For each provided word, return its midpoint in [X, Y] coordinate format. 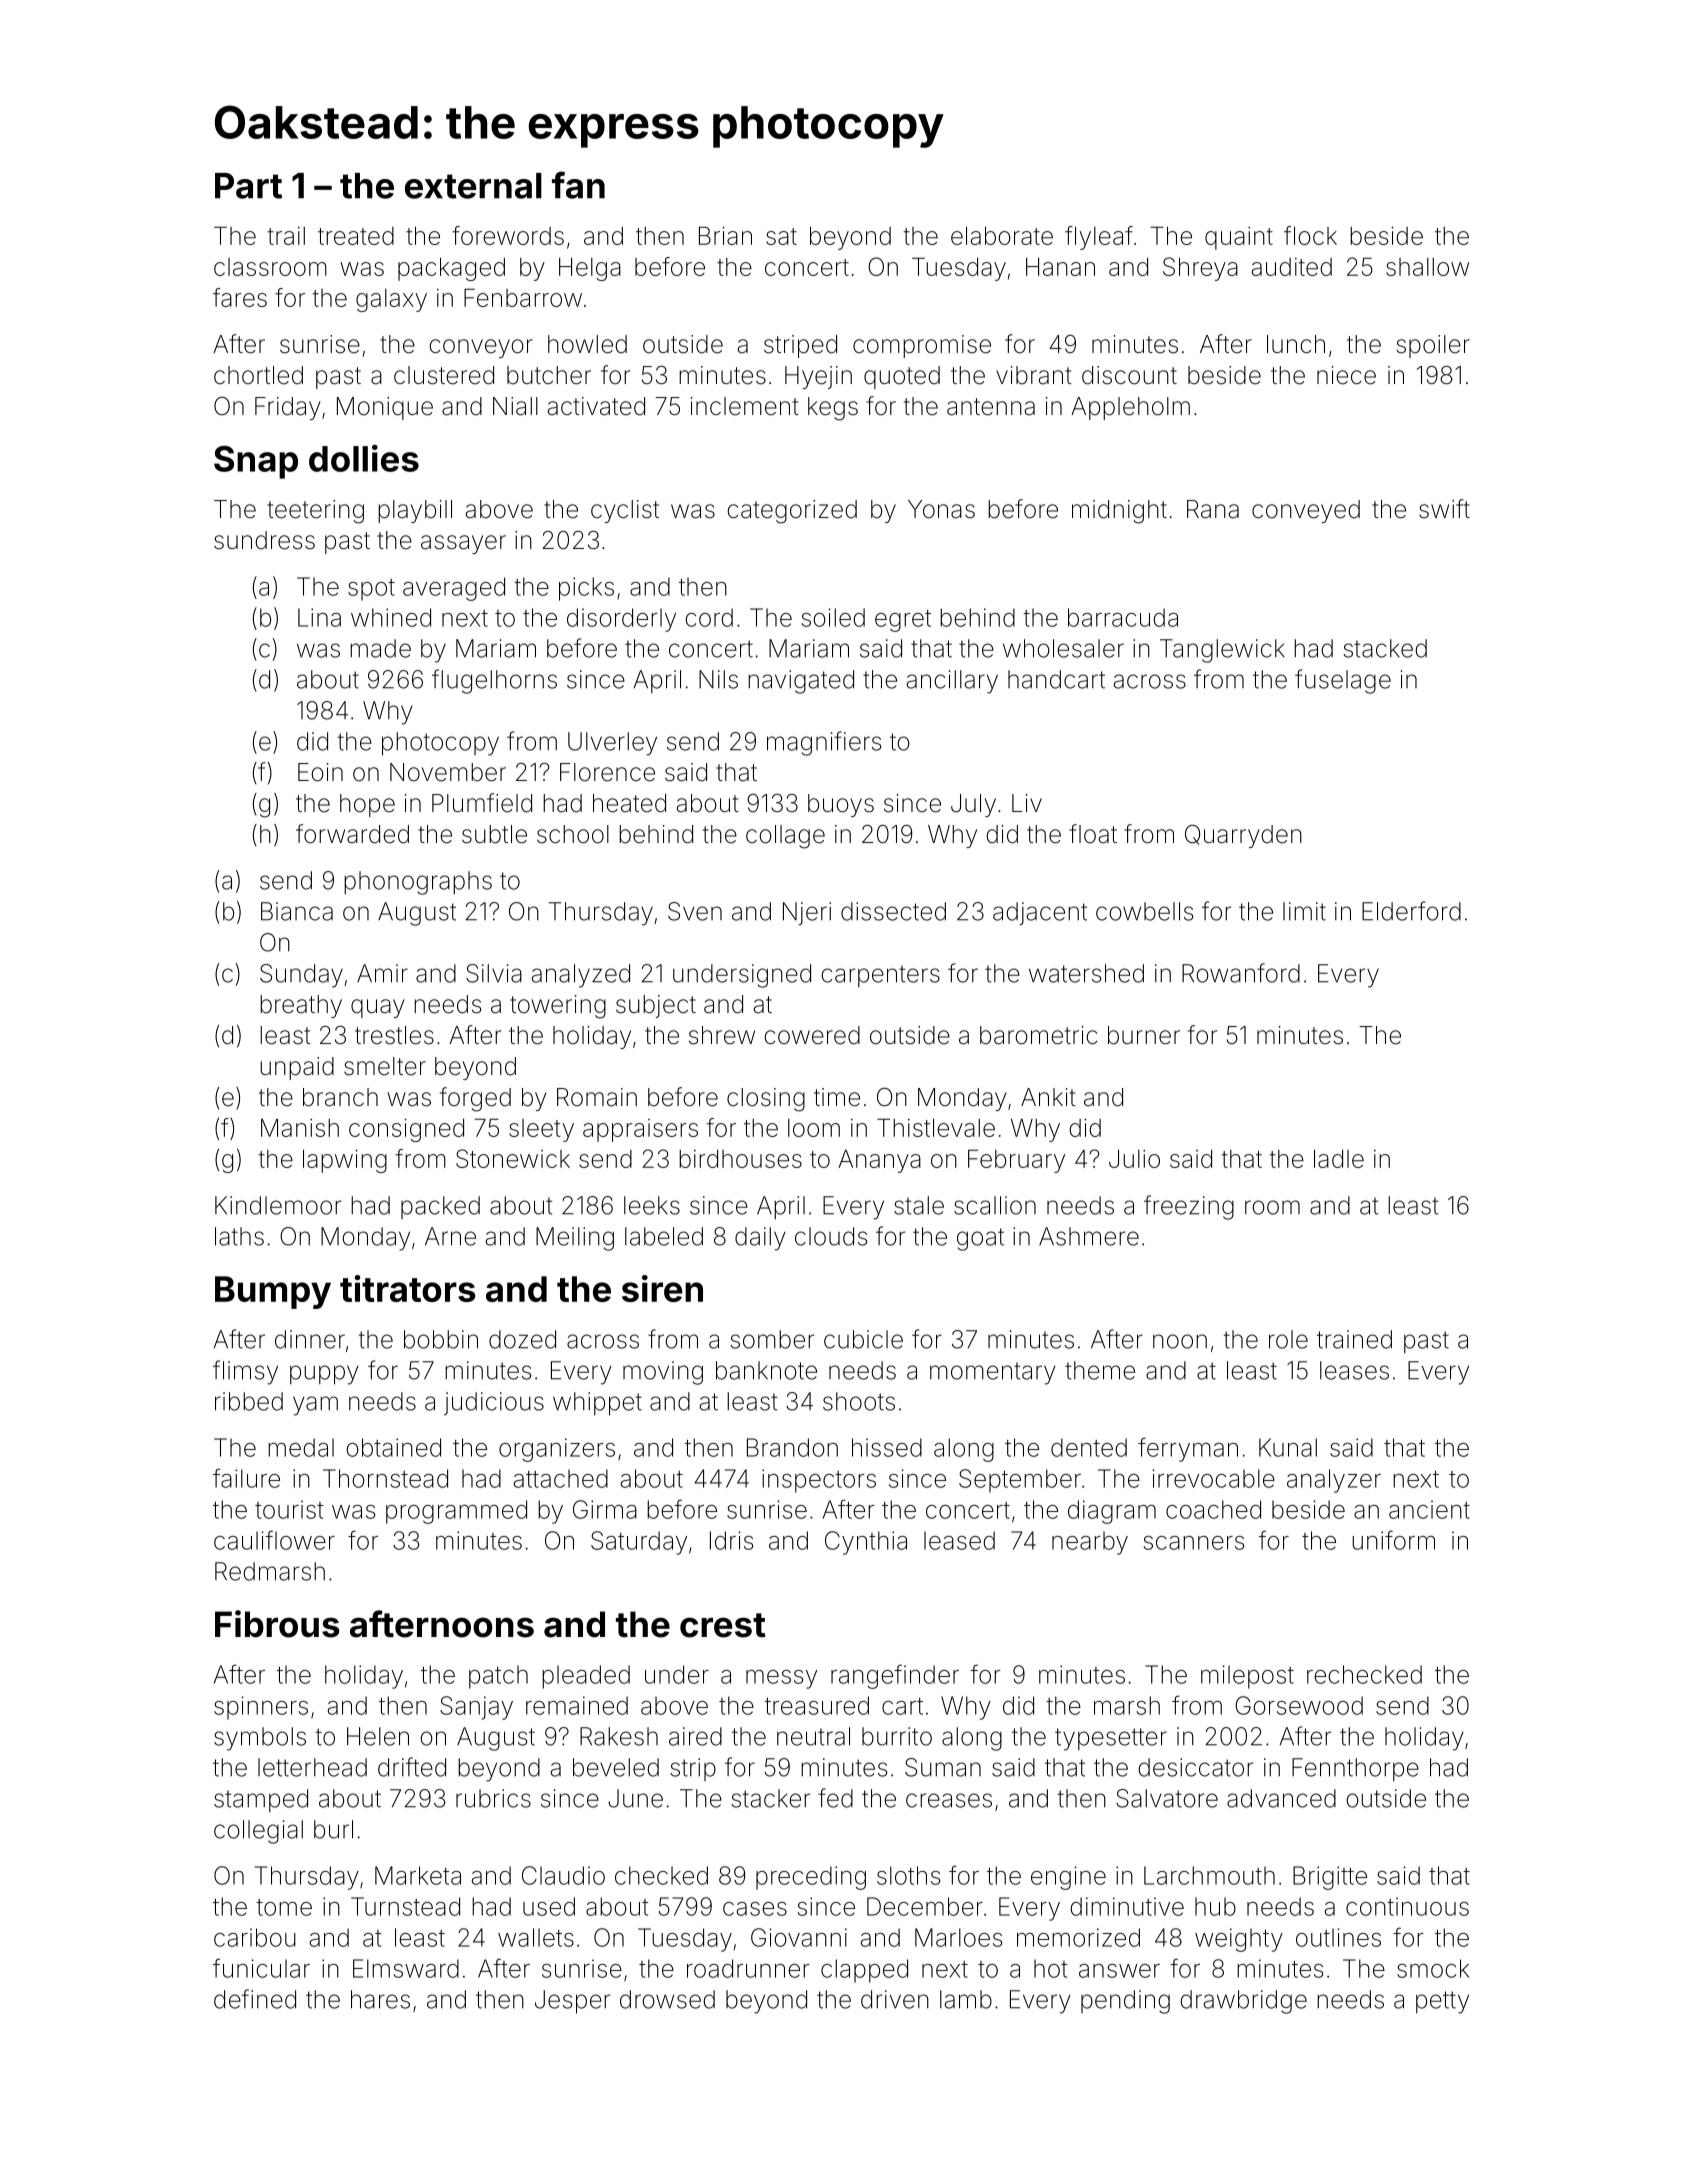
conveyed [1306, 511]
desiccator [1195, 1767]
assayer [463, 544]
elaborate [1002, 235]
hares [380, 1999]
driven [895, 1999]
